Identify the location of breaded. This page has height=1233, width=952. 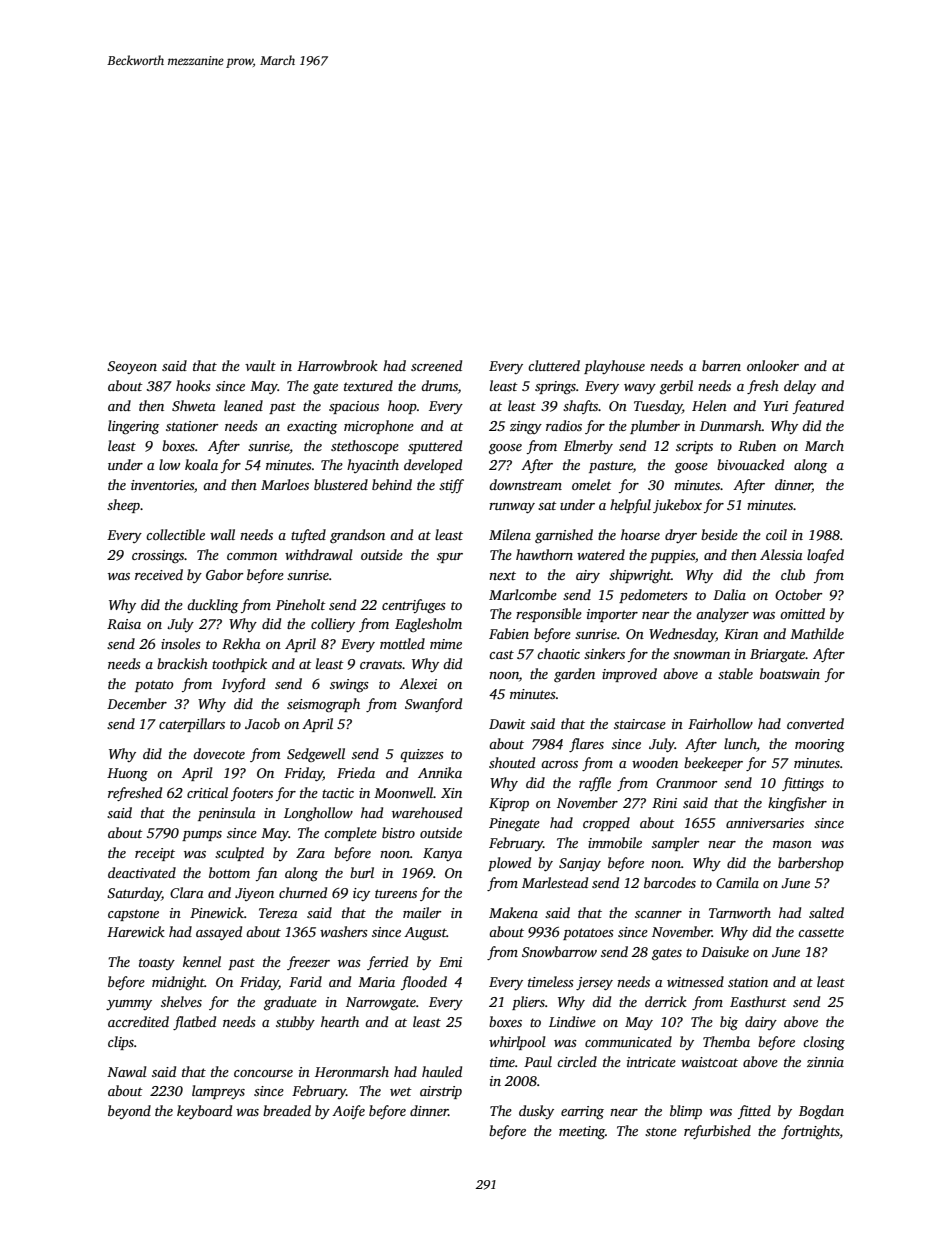
(287, 1110).
